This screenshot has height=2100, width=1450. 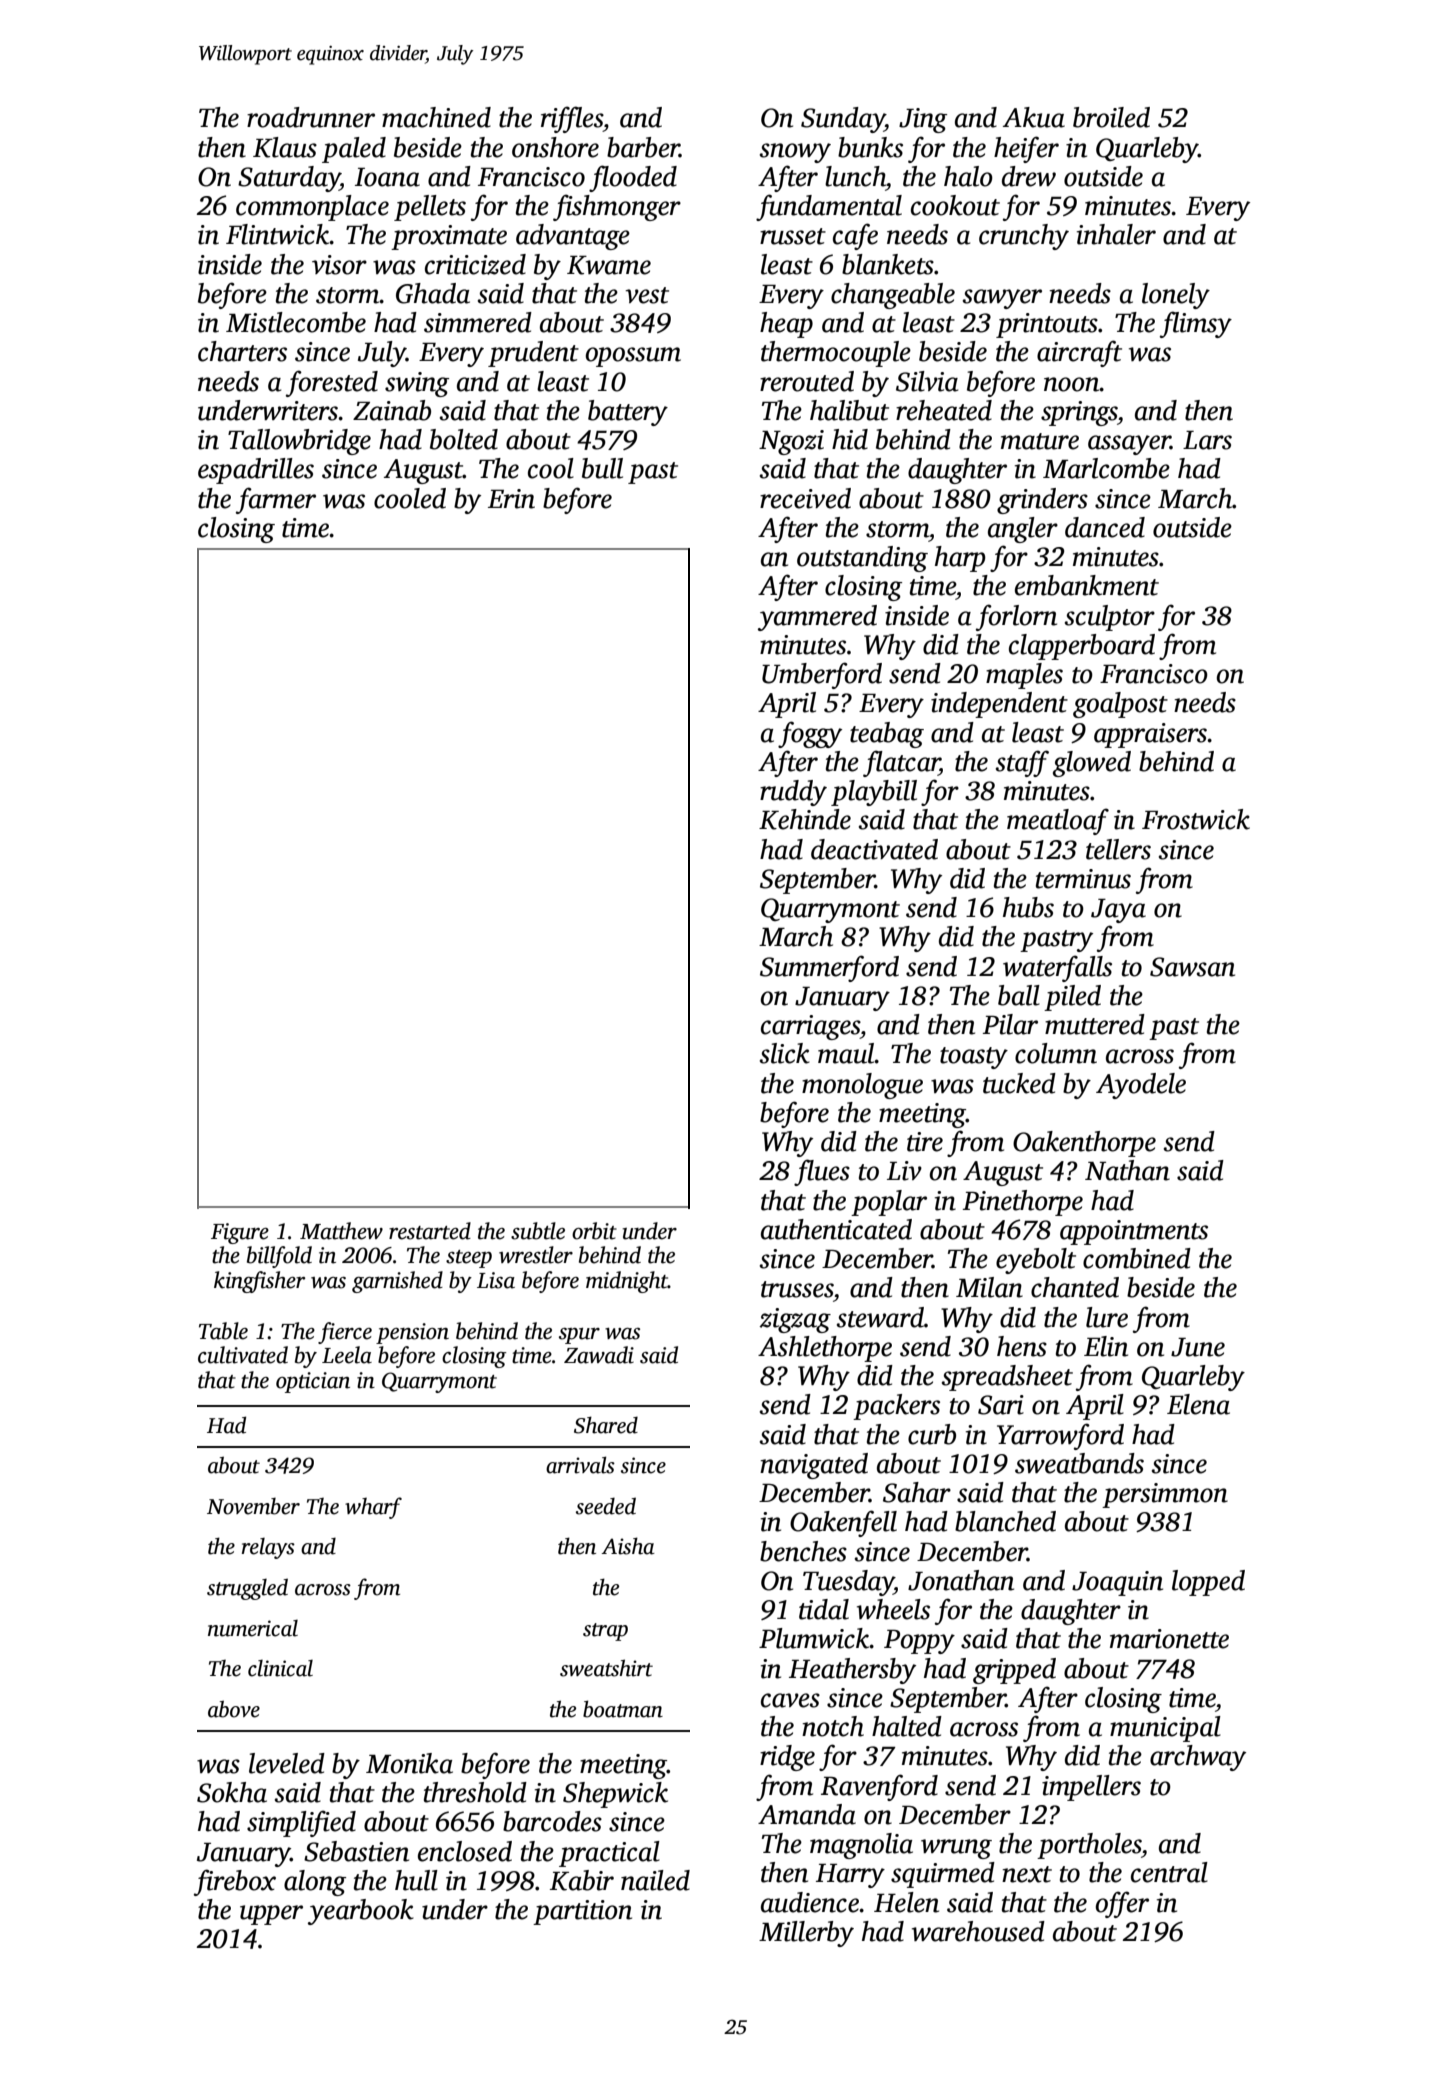 What do you see at coordinates (1079, 353) in the screenshot?
I see `aircraft` at bounding box center [1079, 353].
